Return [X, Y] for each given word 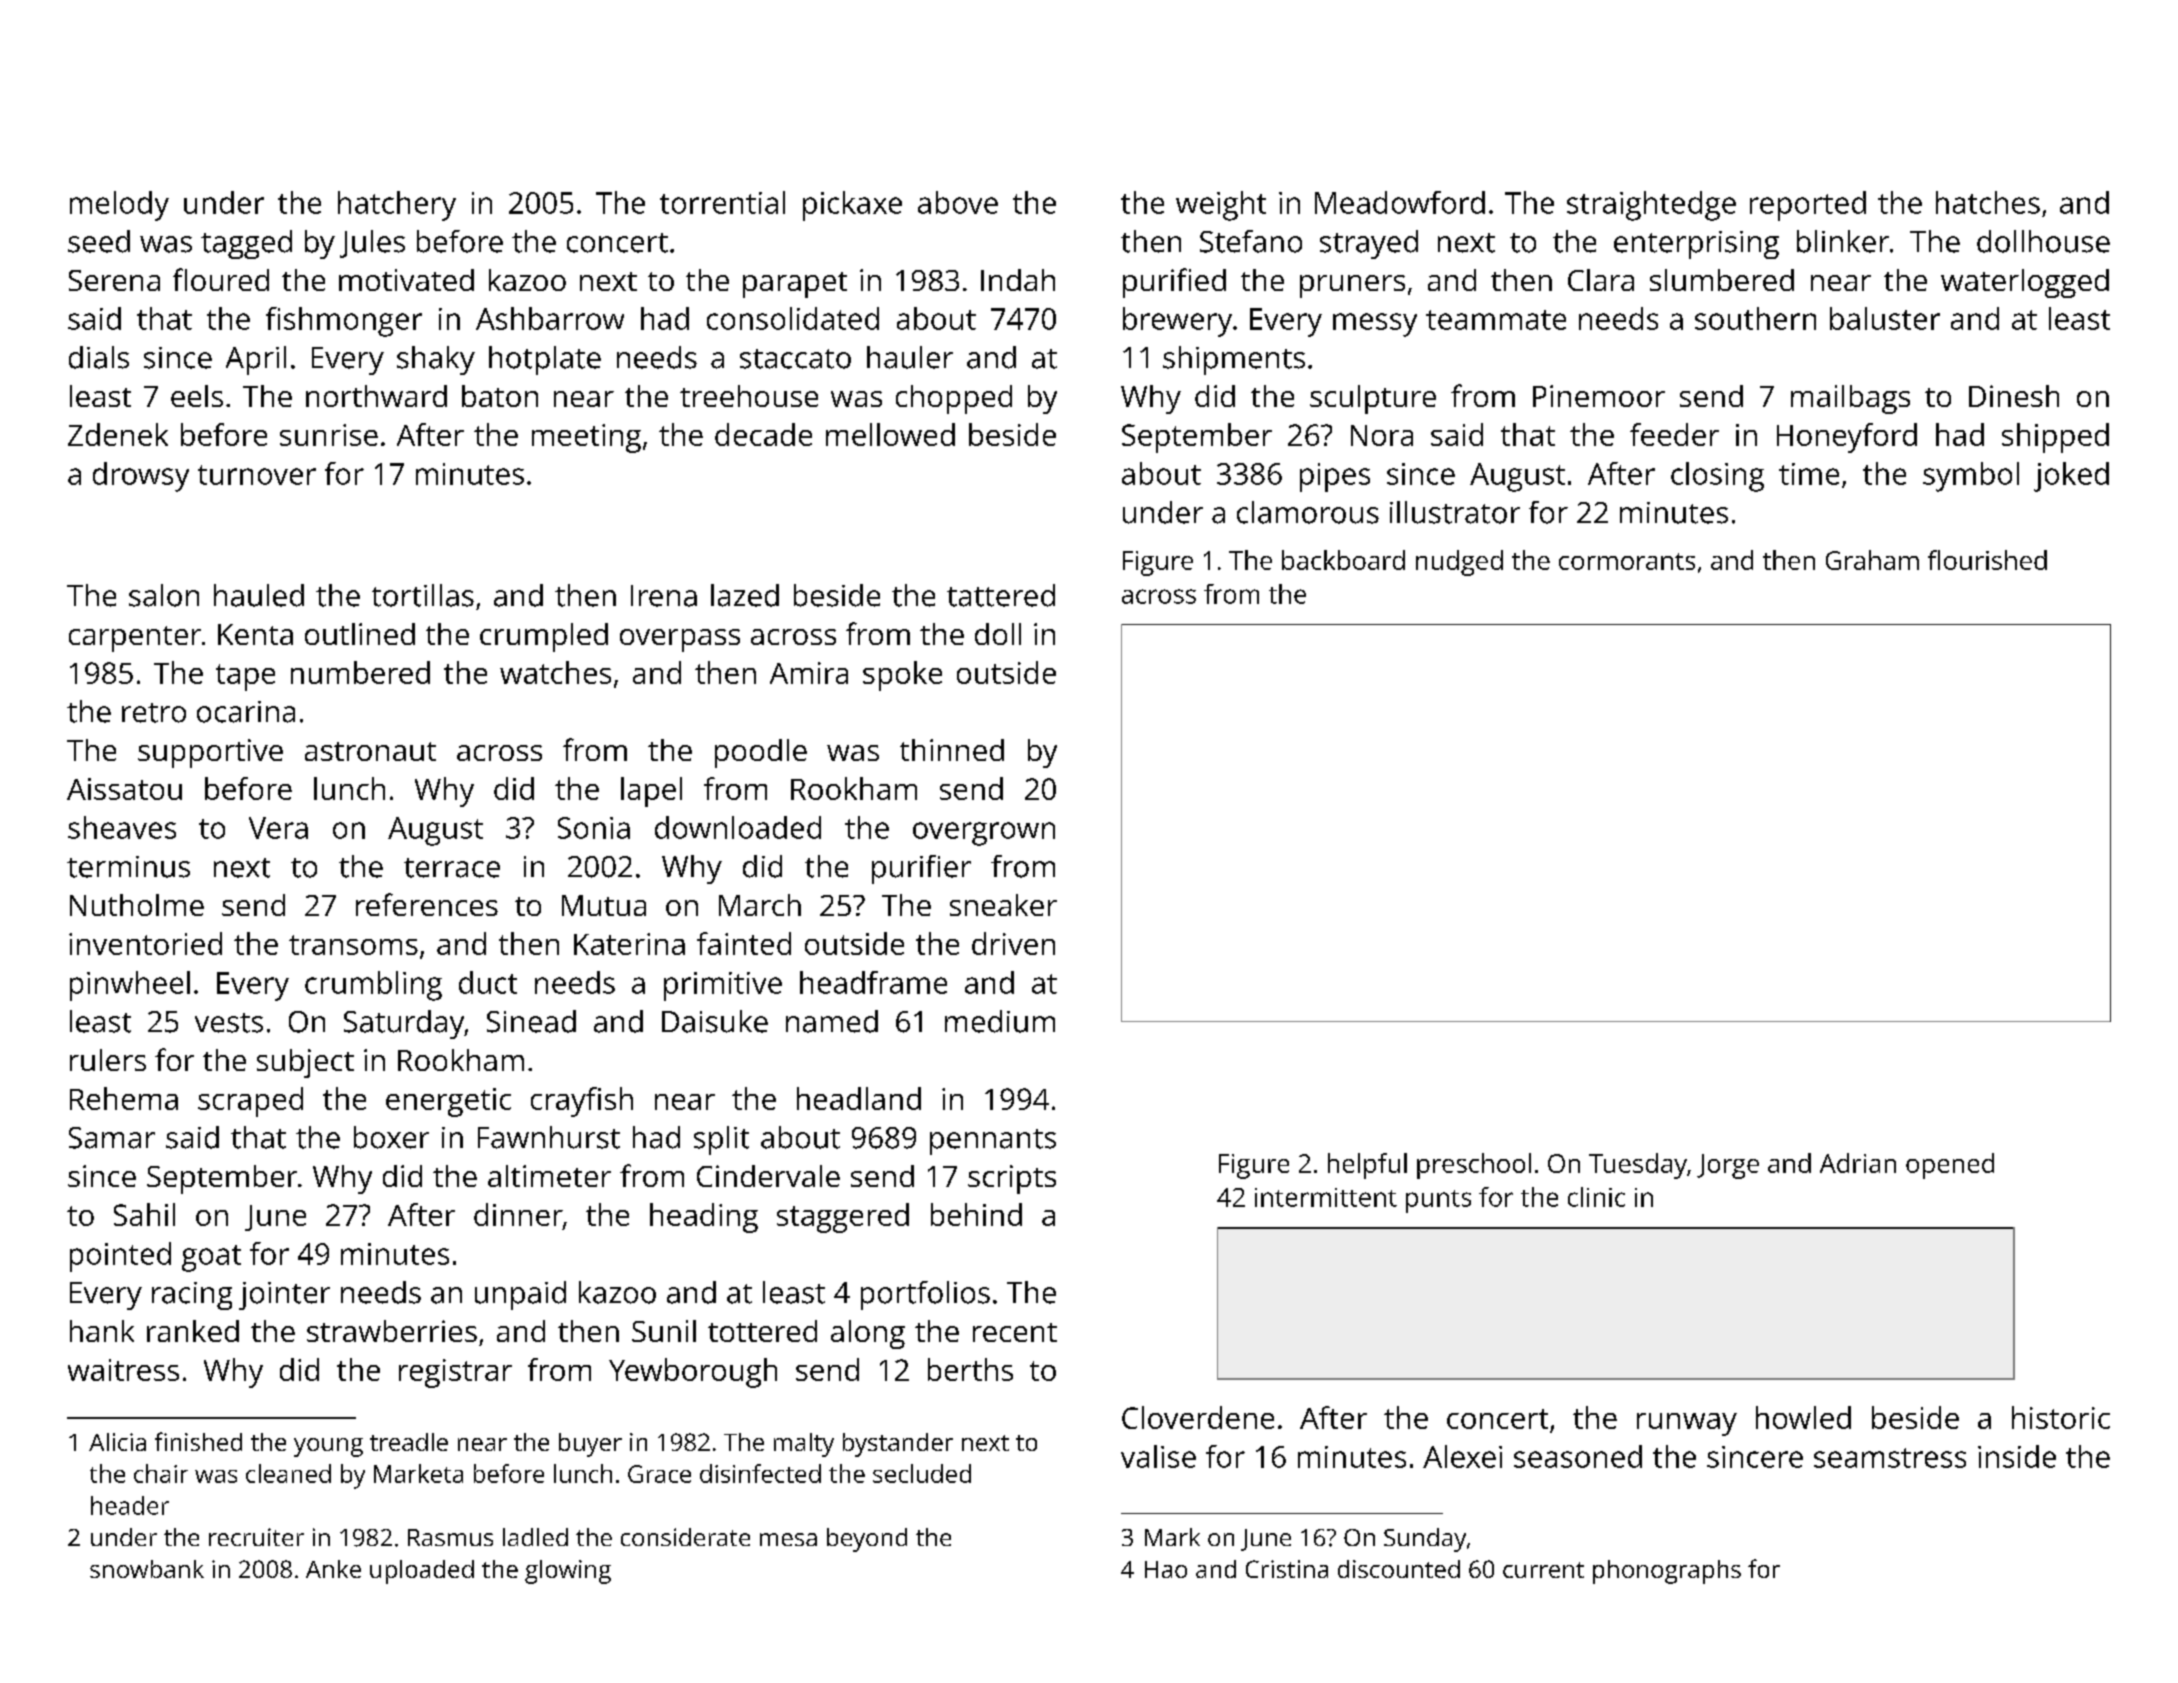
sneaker [1003, 905]
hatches [1988, 202]
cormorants [1627, 561]
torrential [722, 202]
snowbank [147, 1569]
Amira [809, 673]
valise [1158, 1456]
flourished [1987, 560]
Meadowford [1400, 202]
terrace [452, 868]
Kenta [255, 634]
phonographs [1667, 1572]
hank [102, 1331]
